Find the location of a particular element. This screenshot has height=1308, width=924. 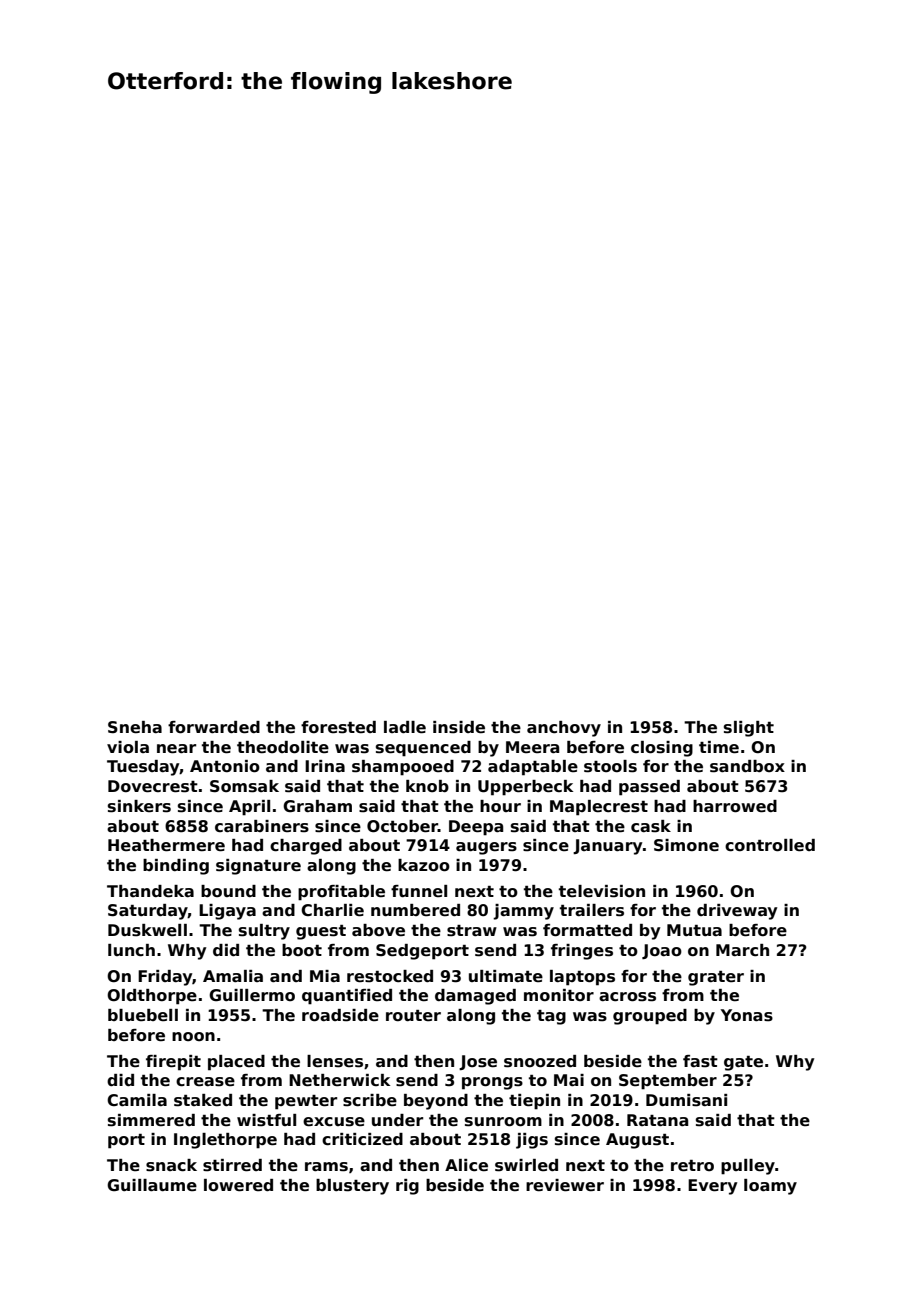

binding is located at coordinates (176, 867).
